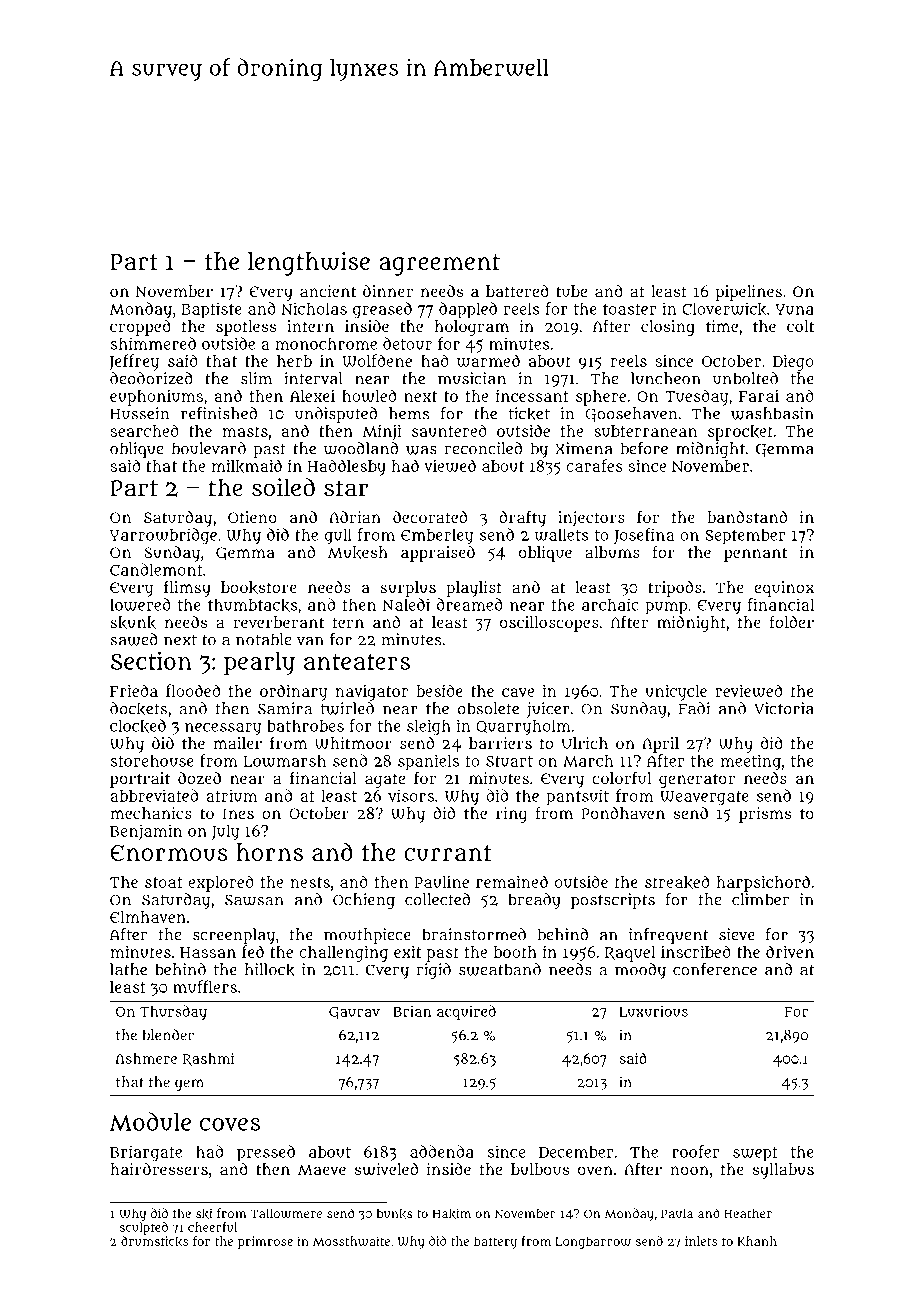 The height and width of the screenshot is (1308, 924). Describe the element at coordinates (204, 1213) in the screenshot. I see `ski` at that location.
